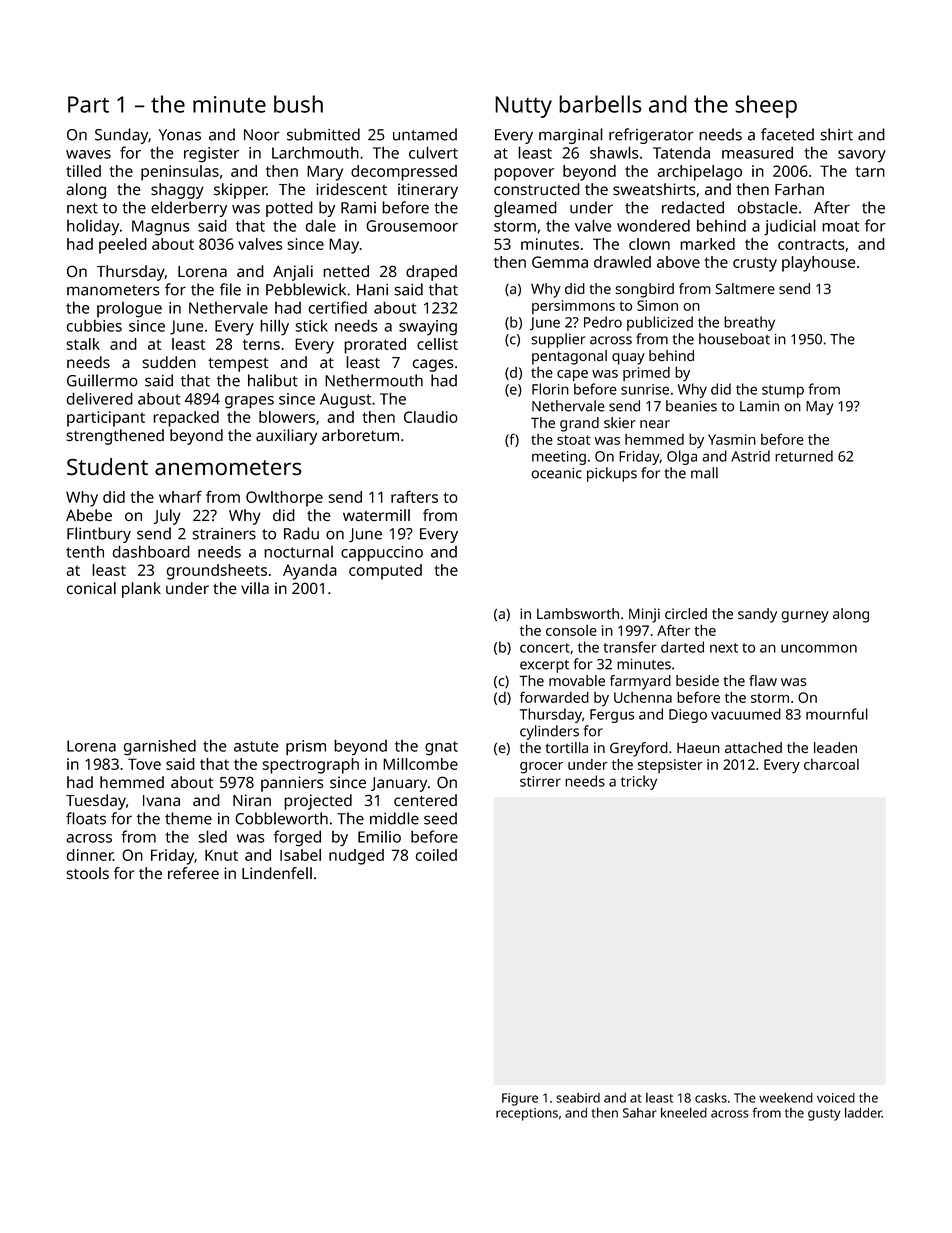  Describe the element at coordinates (83, 344) in the screenshot. I see `stalk` at that location.
